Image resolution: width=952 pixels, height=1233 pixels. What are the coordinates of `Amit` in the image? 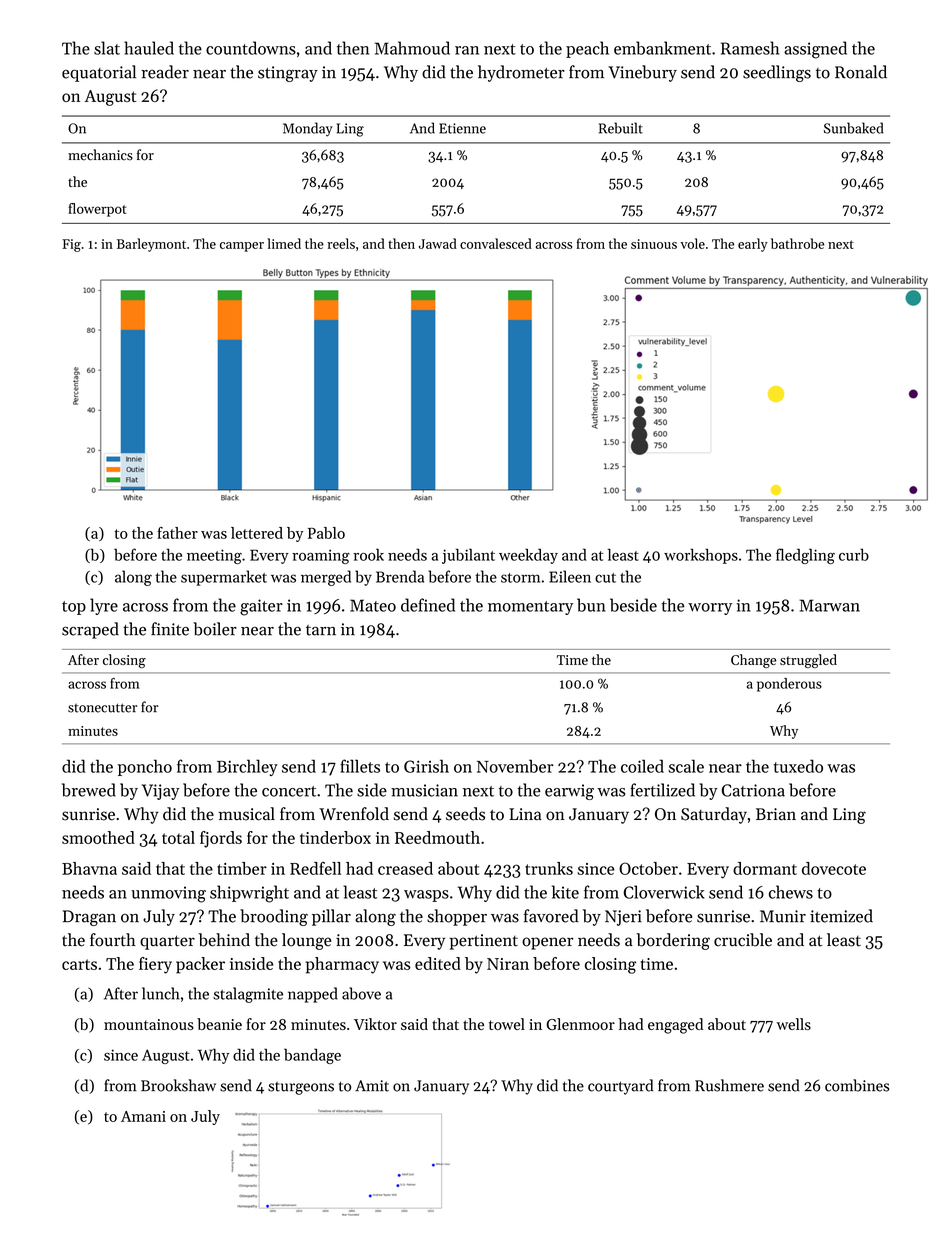 It's located at (372, 1086).
